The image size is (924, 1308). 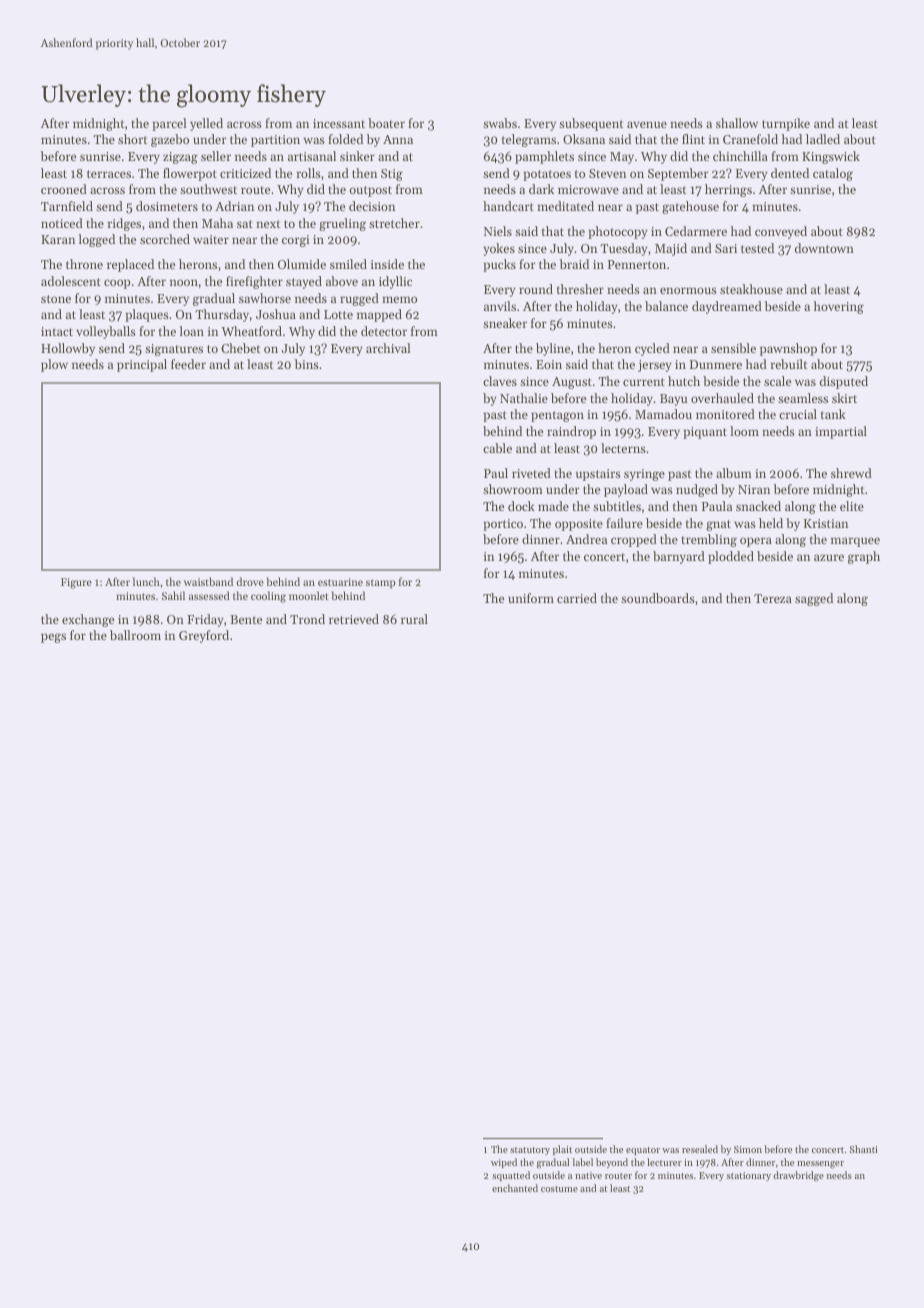 I want to click on Kristian, so click(x=826, y=523).
